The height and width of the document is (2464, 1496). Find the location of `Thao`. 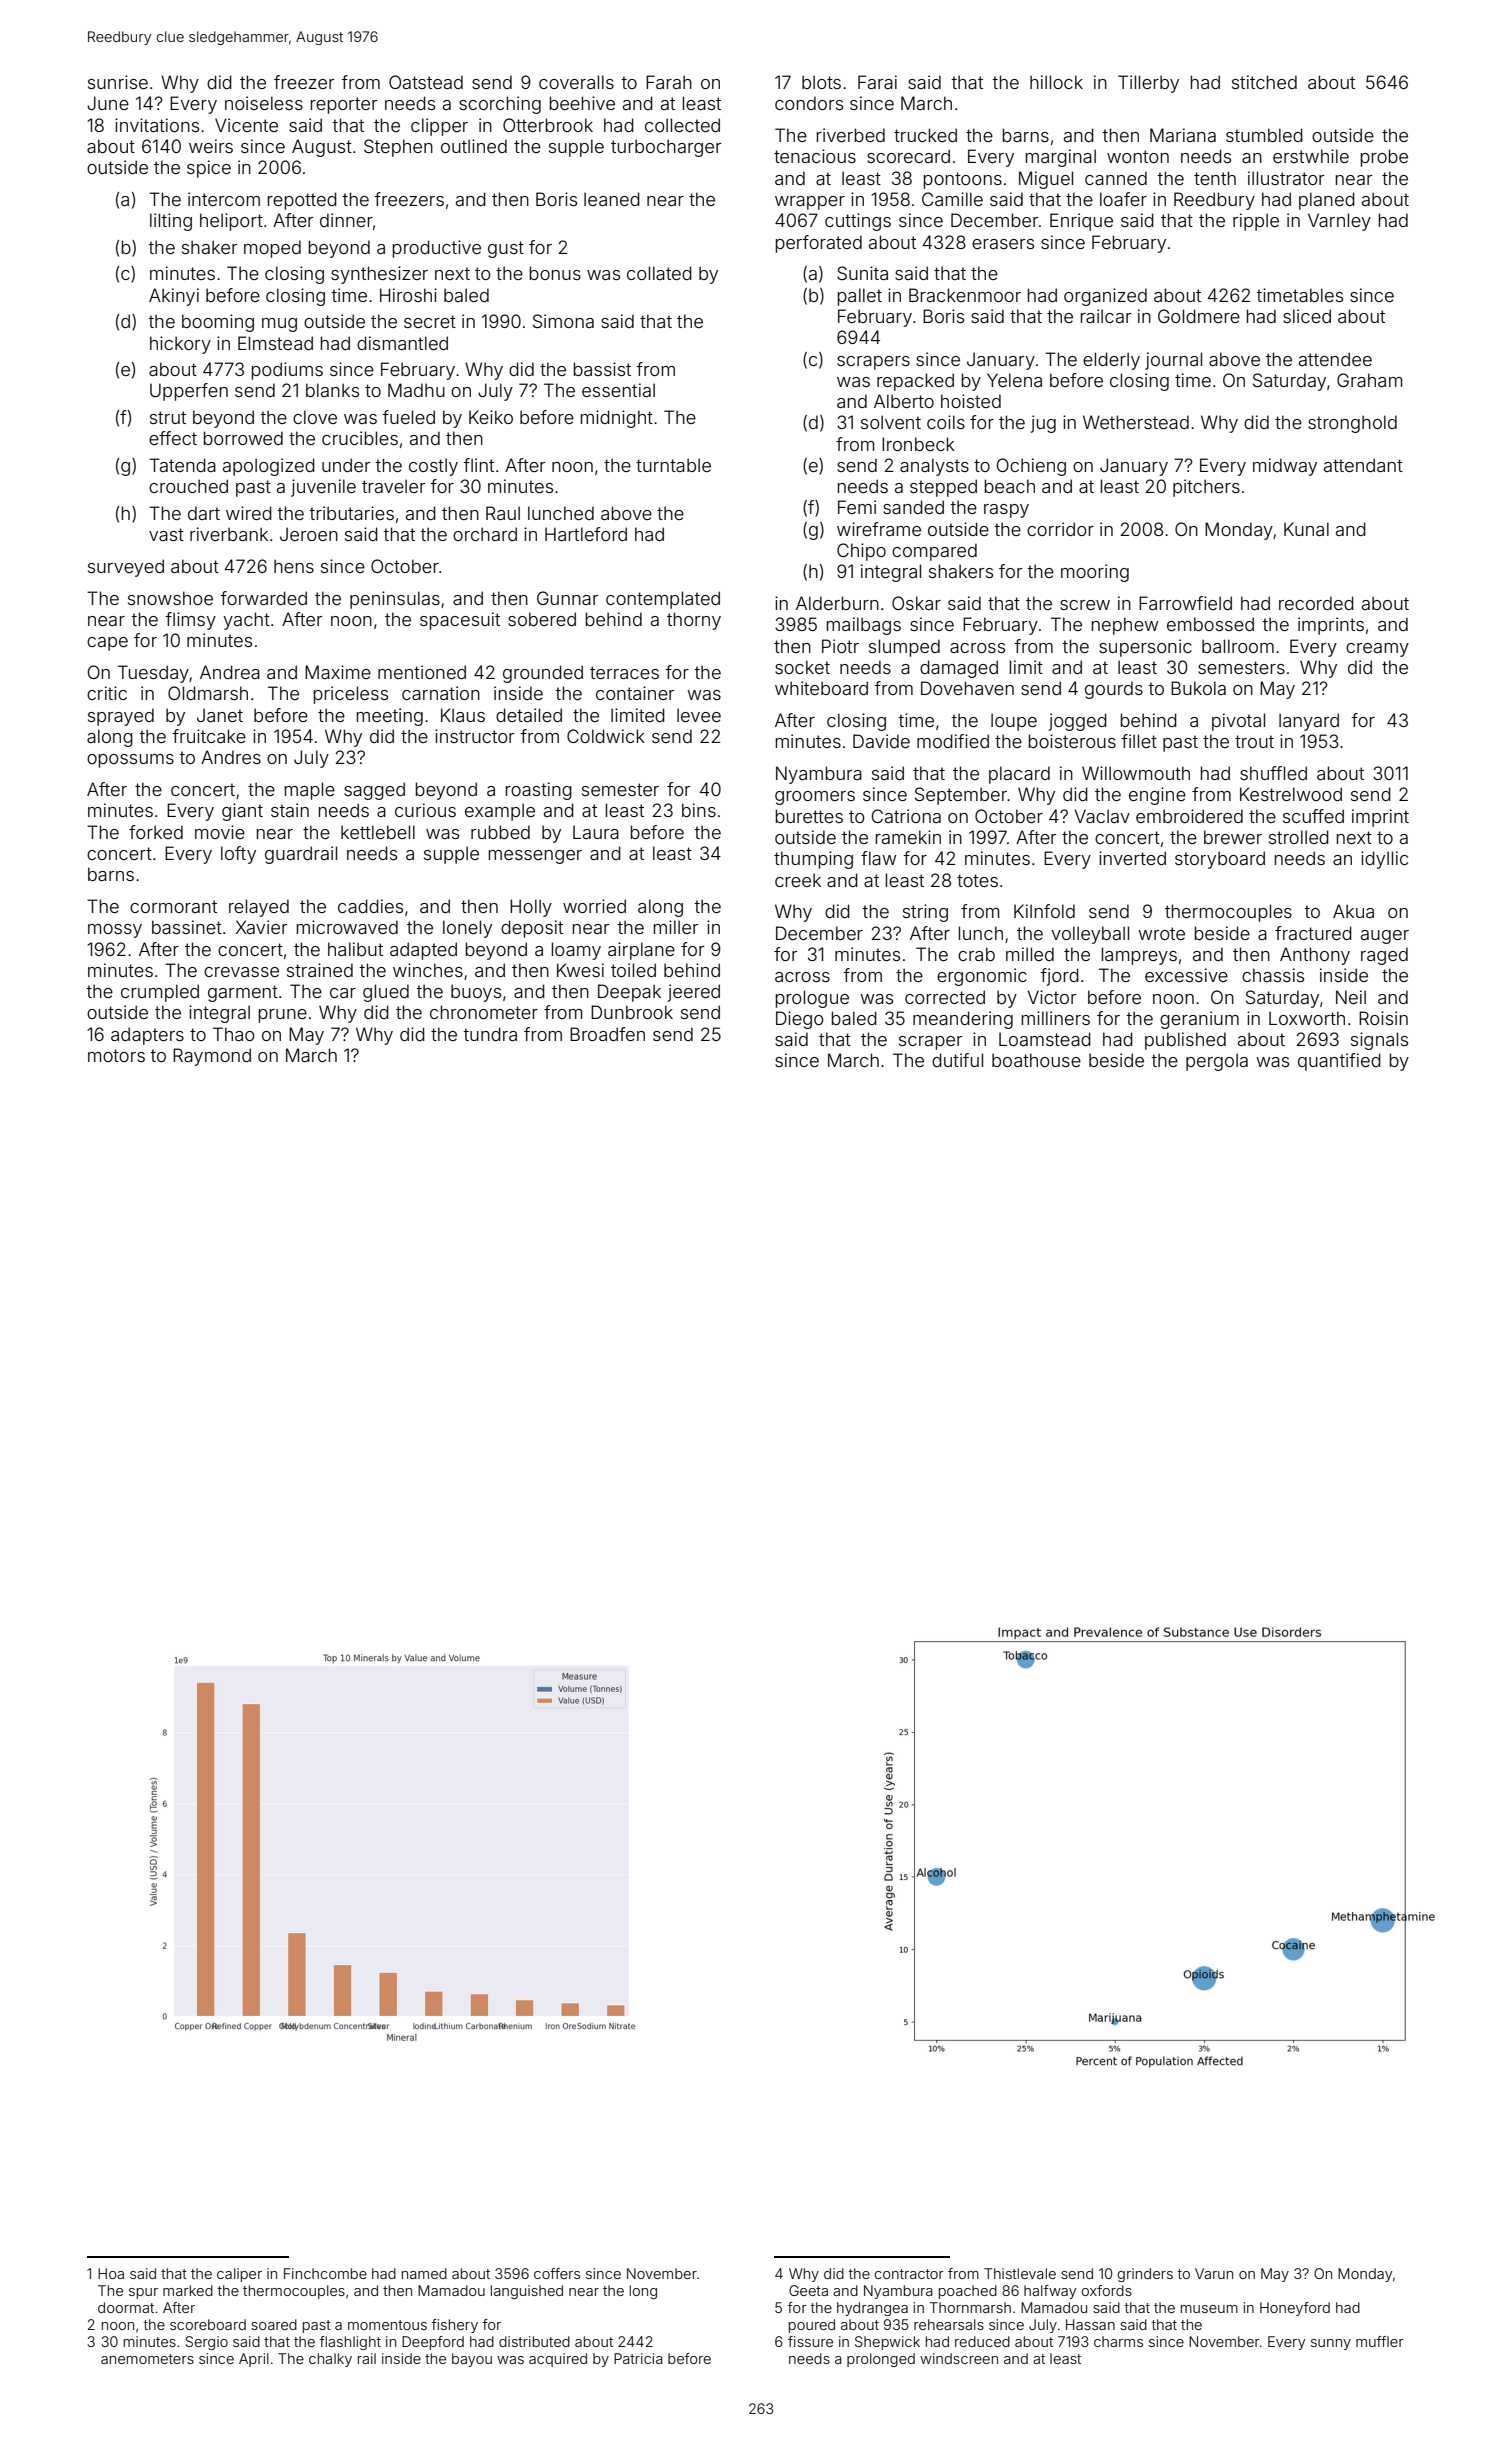

Thao is located at coordinates (234, 1034).
